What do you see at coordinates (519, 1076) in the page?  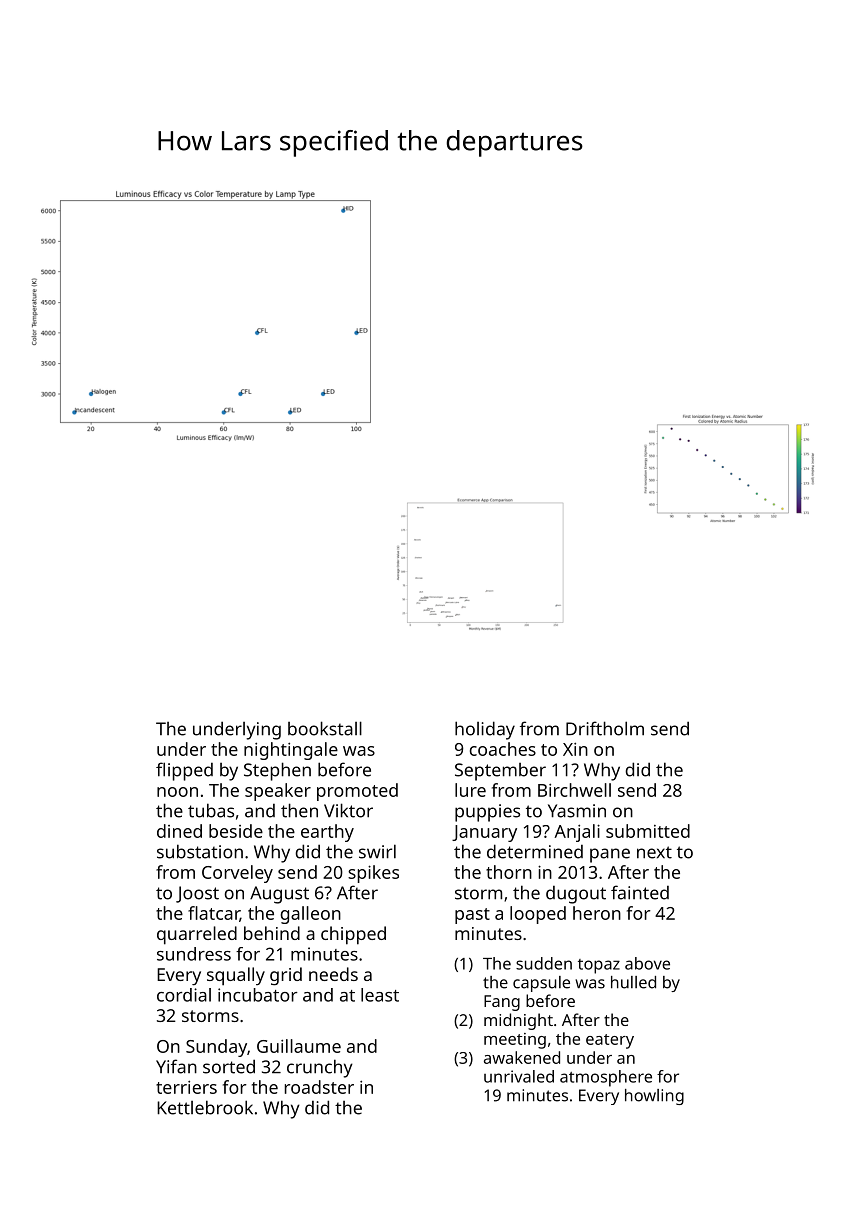 I see `unrivaled` at bounding box center [519, 1076].
